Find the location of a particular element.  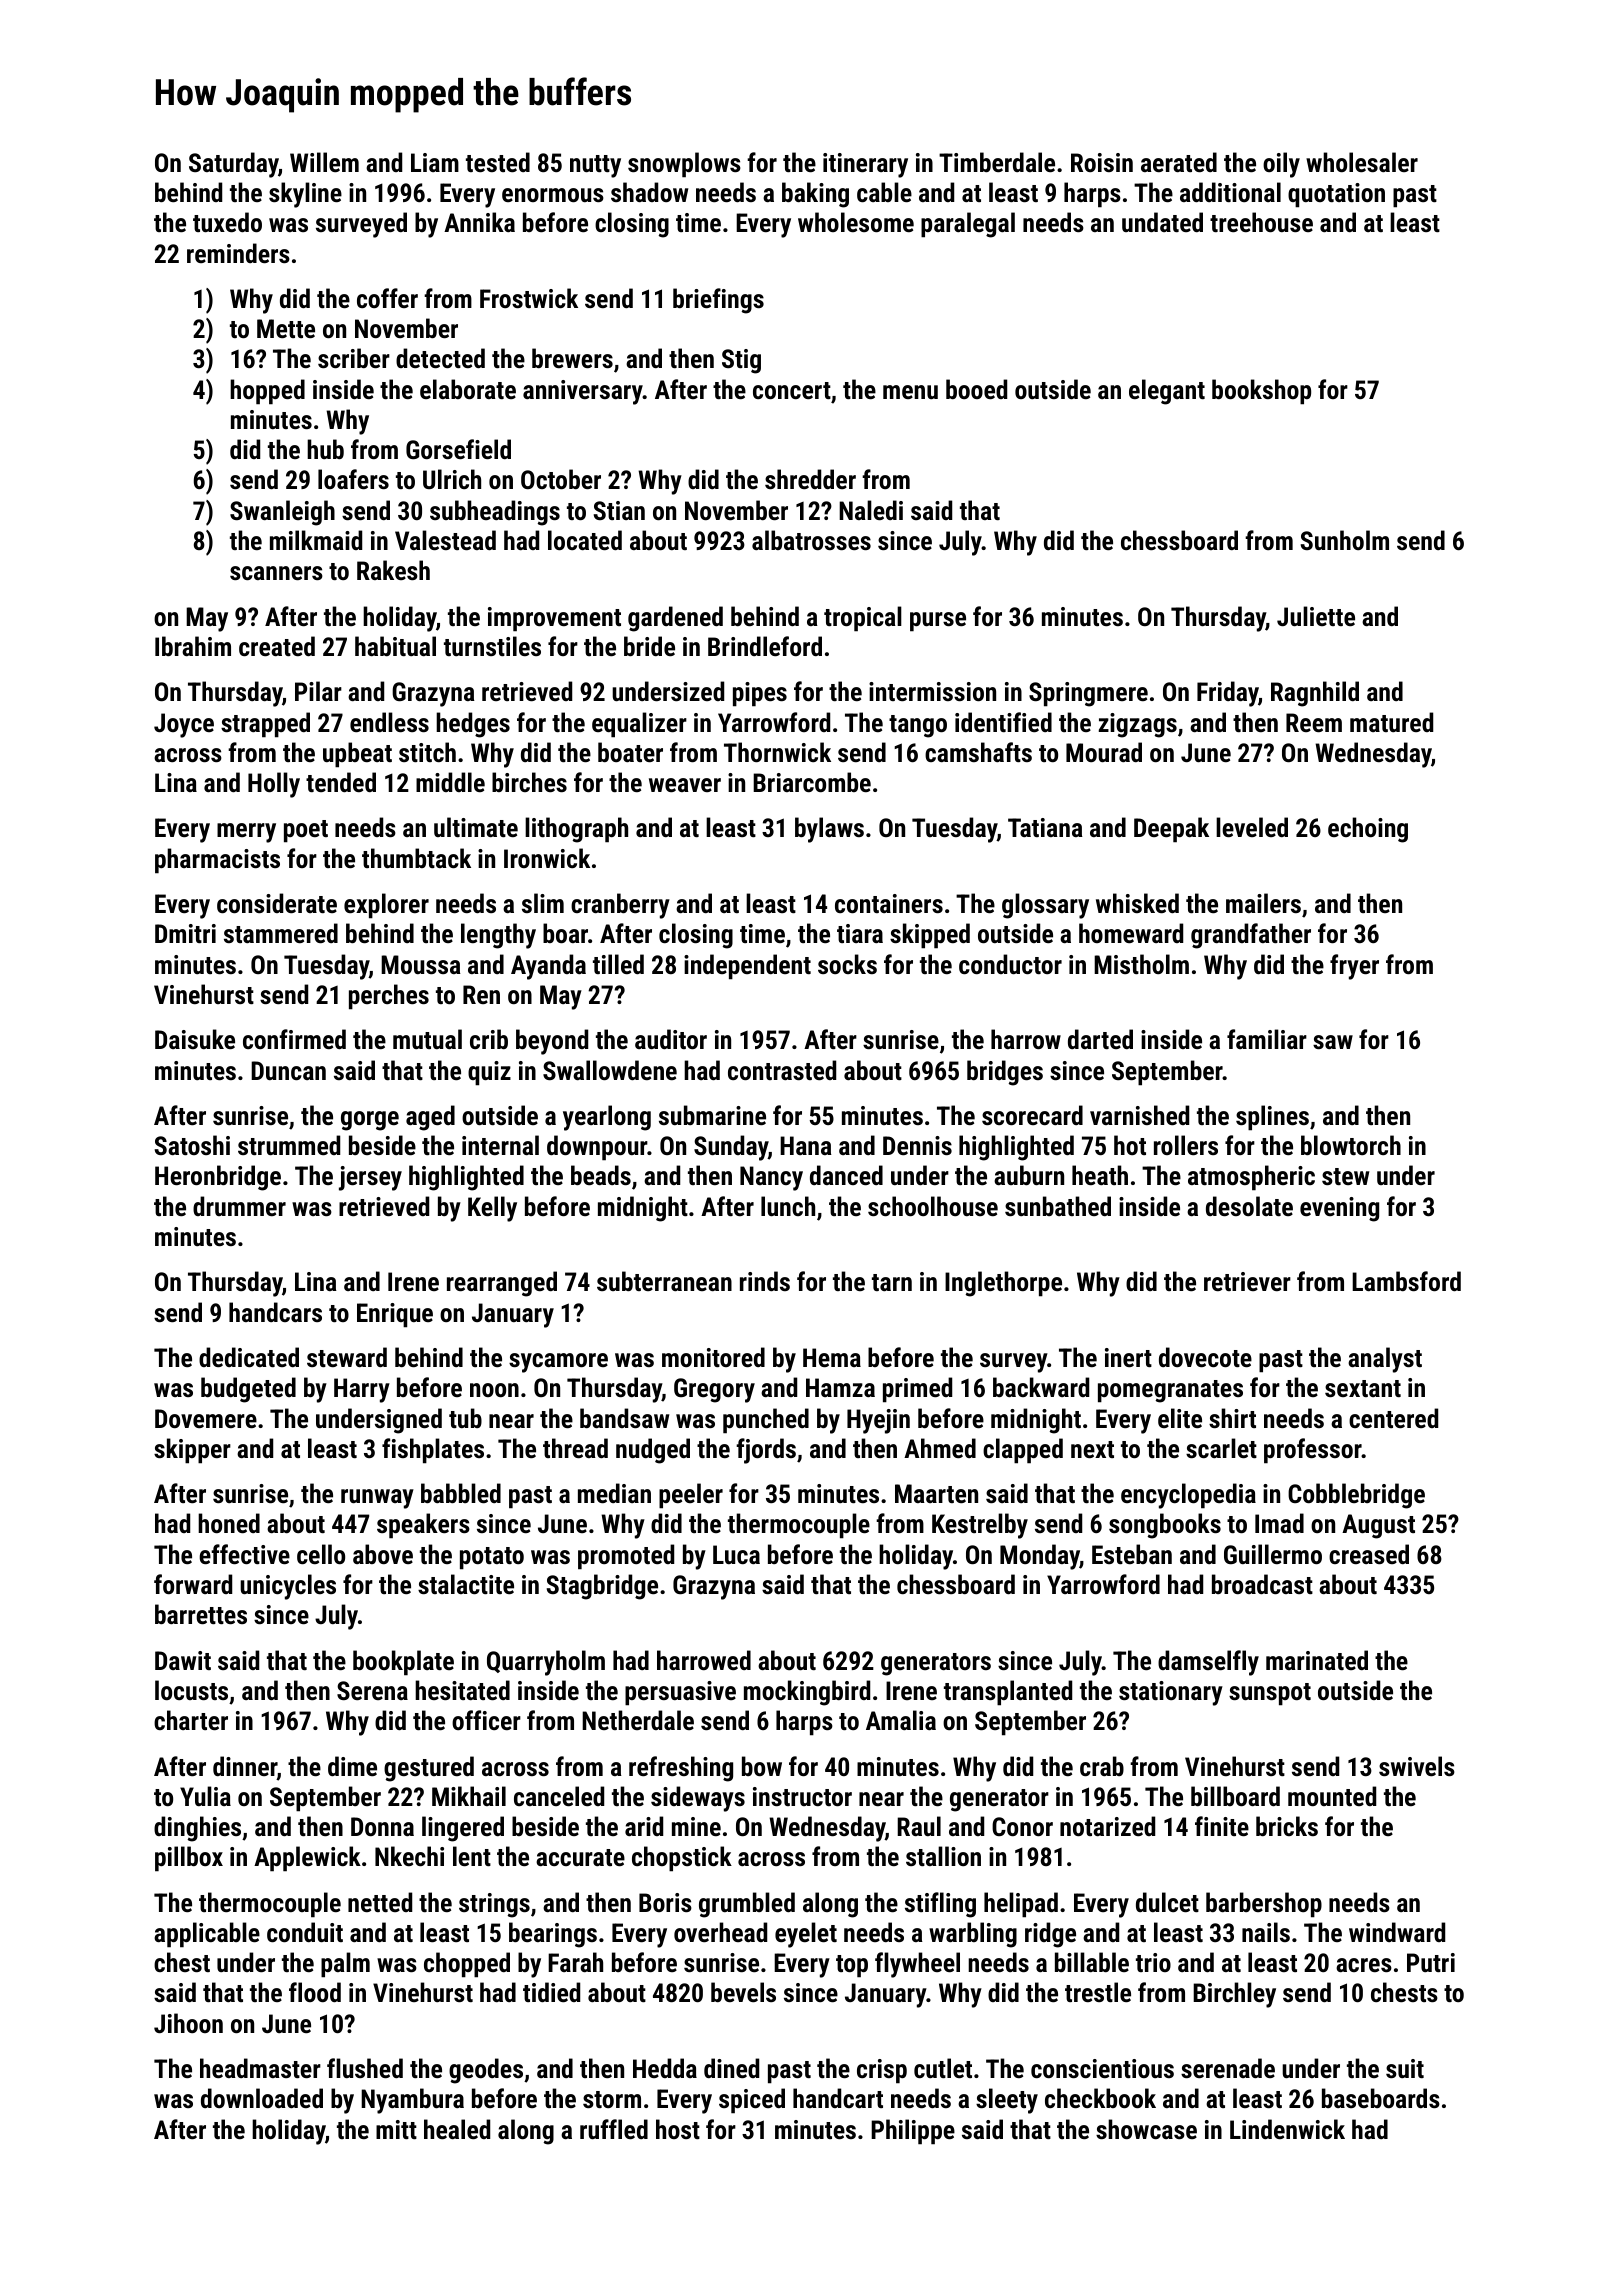

shirt is located at coordinates (1232, 1418).
